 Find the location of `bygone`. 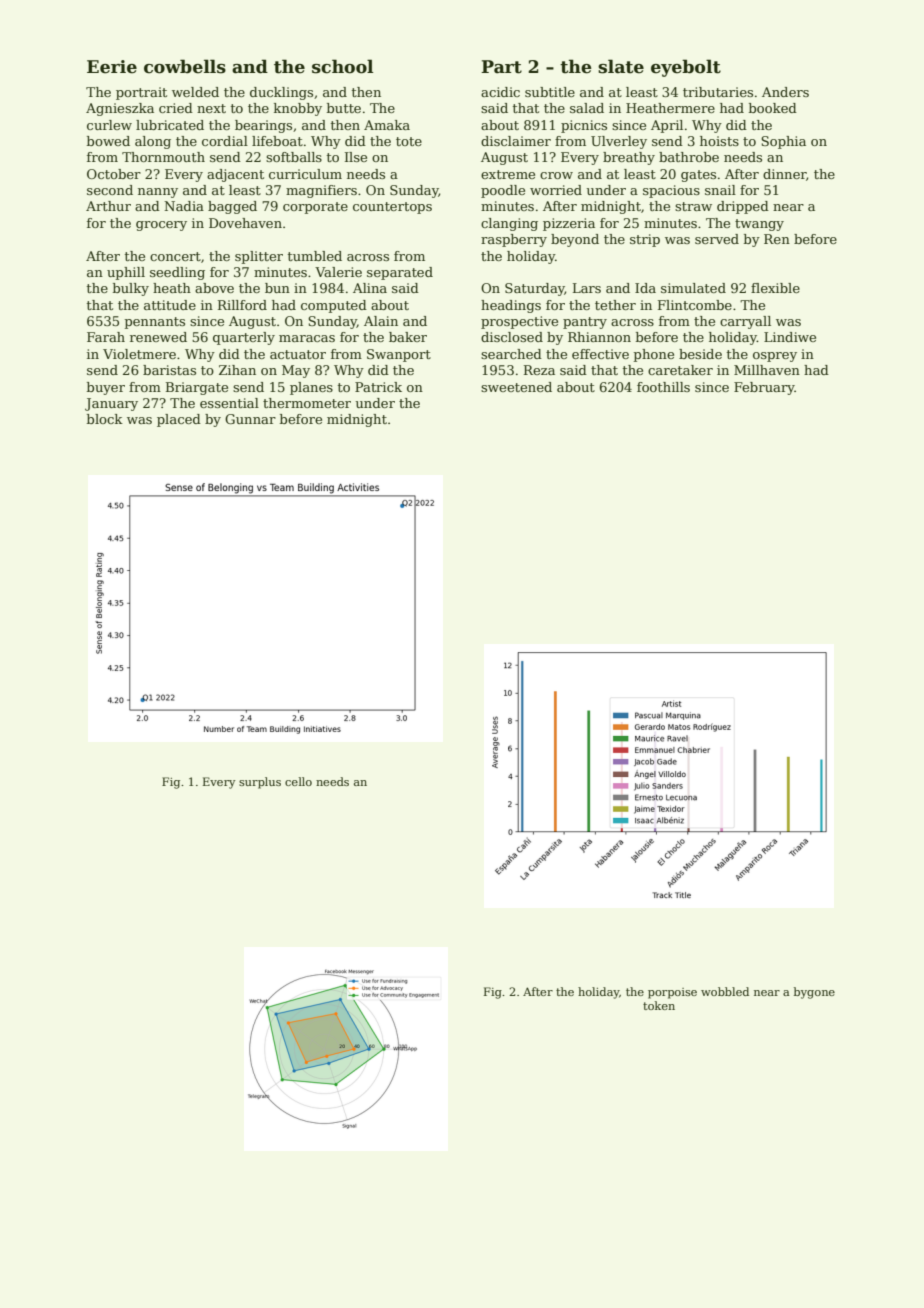

bygone is located at coordinates (814, 993).
